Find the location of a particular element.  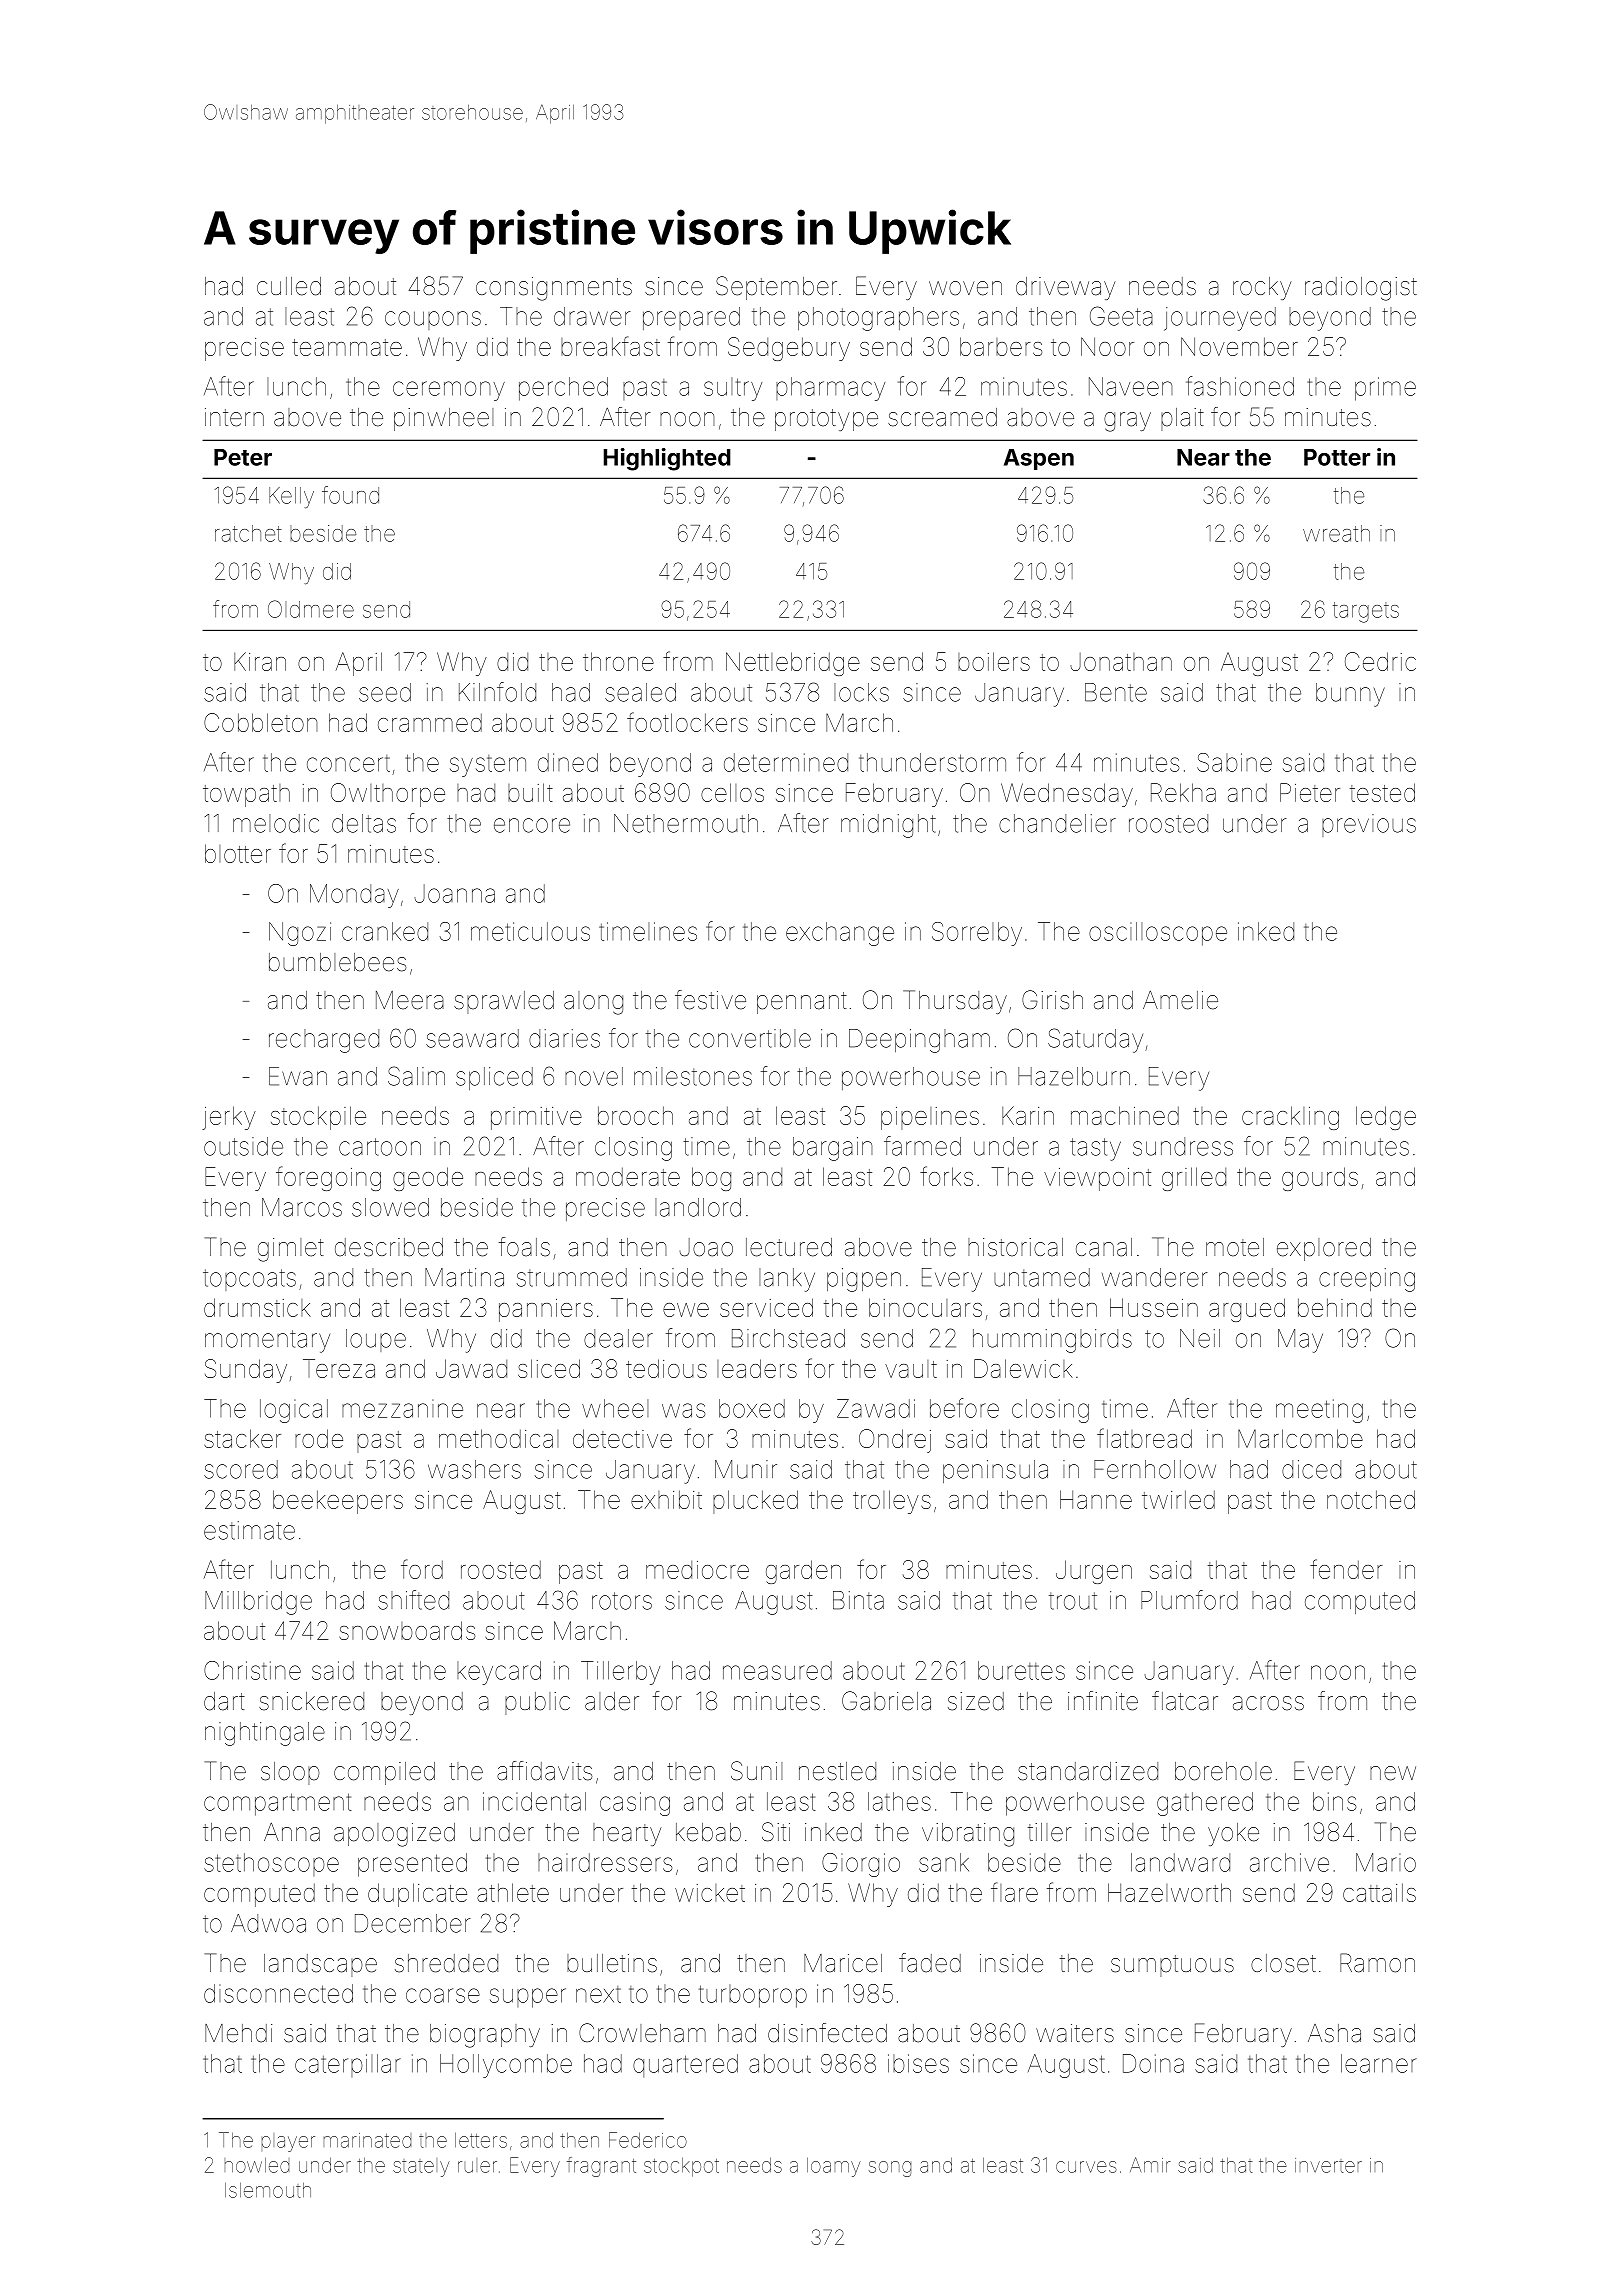

ledge is located at coordinates (1386, 1118).
